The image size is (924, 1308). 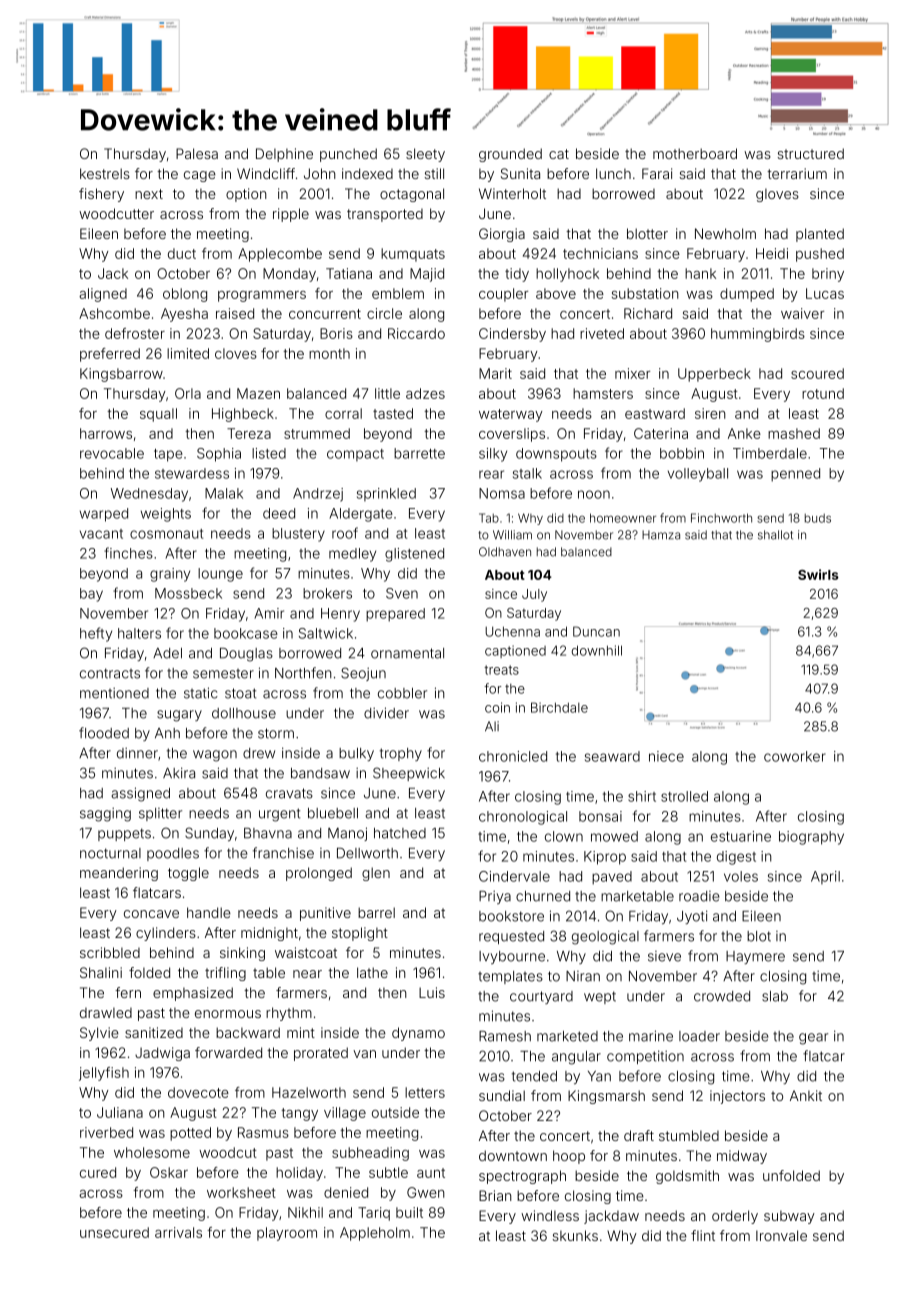 What do you see at coordinates (352, 555) in the page?
I see `medley` at bounding box center [352, 555].
